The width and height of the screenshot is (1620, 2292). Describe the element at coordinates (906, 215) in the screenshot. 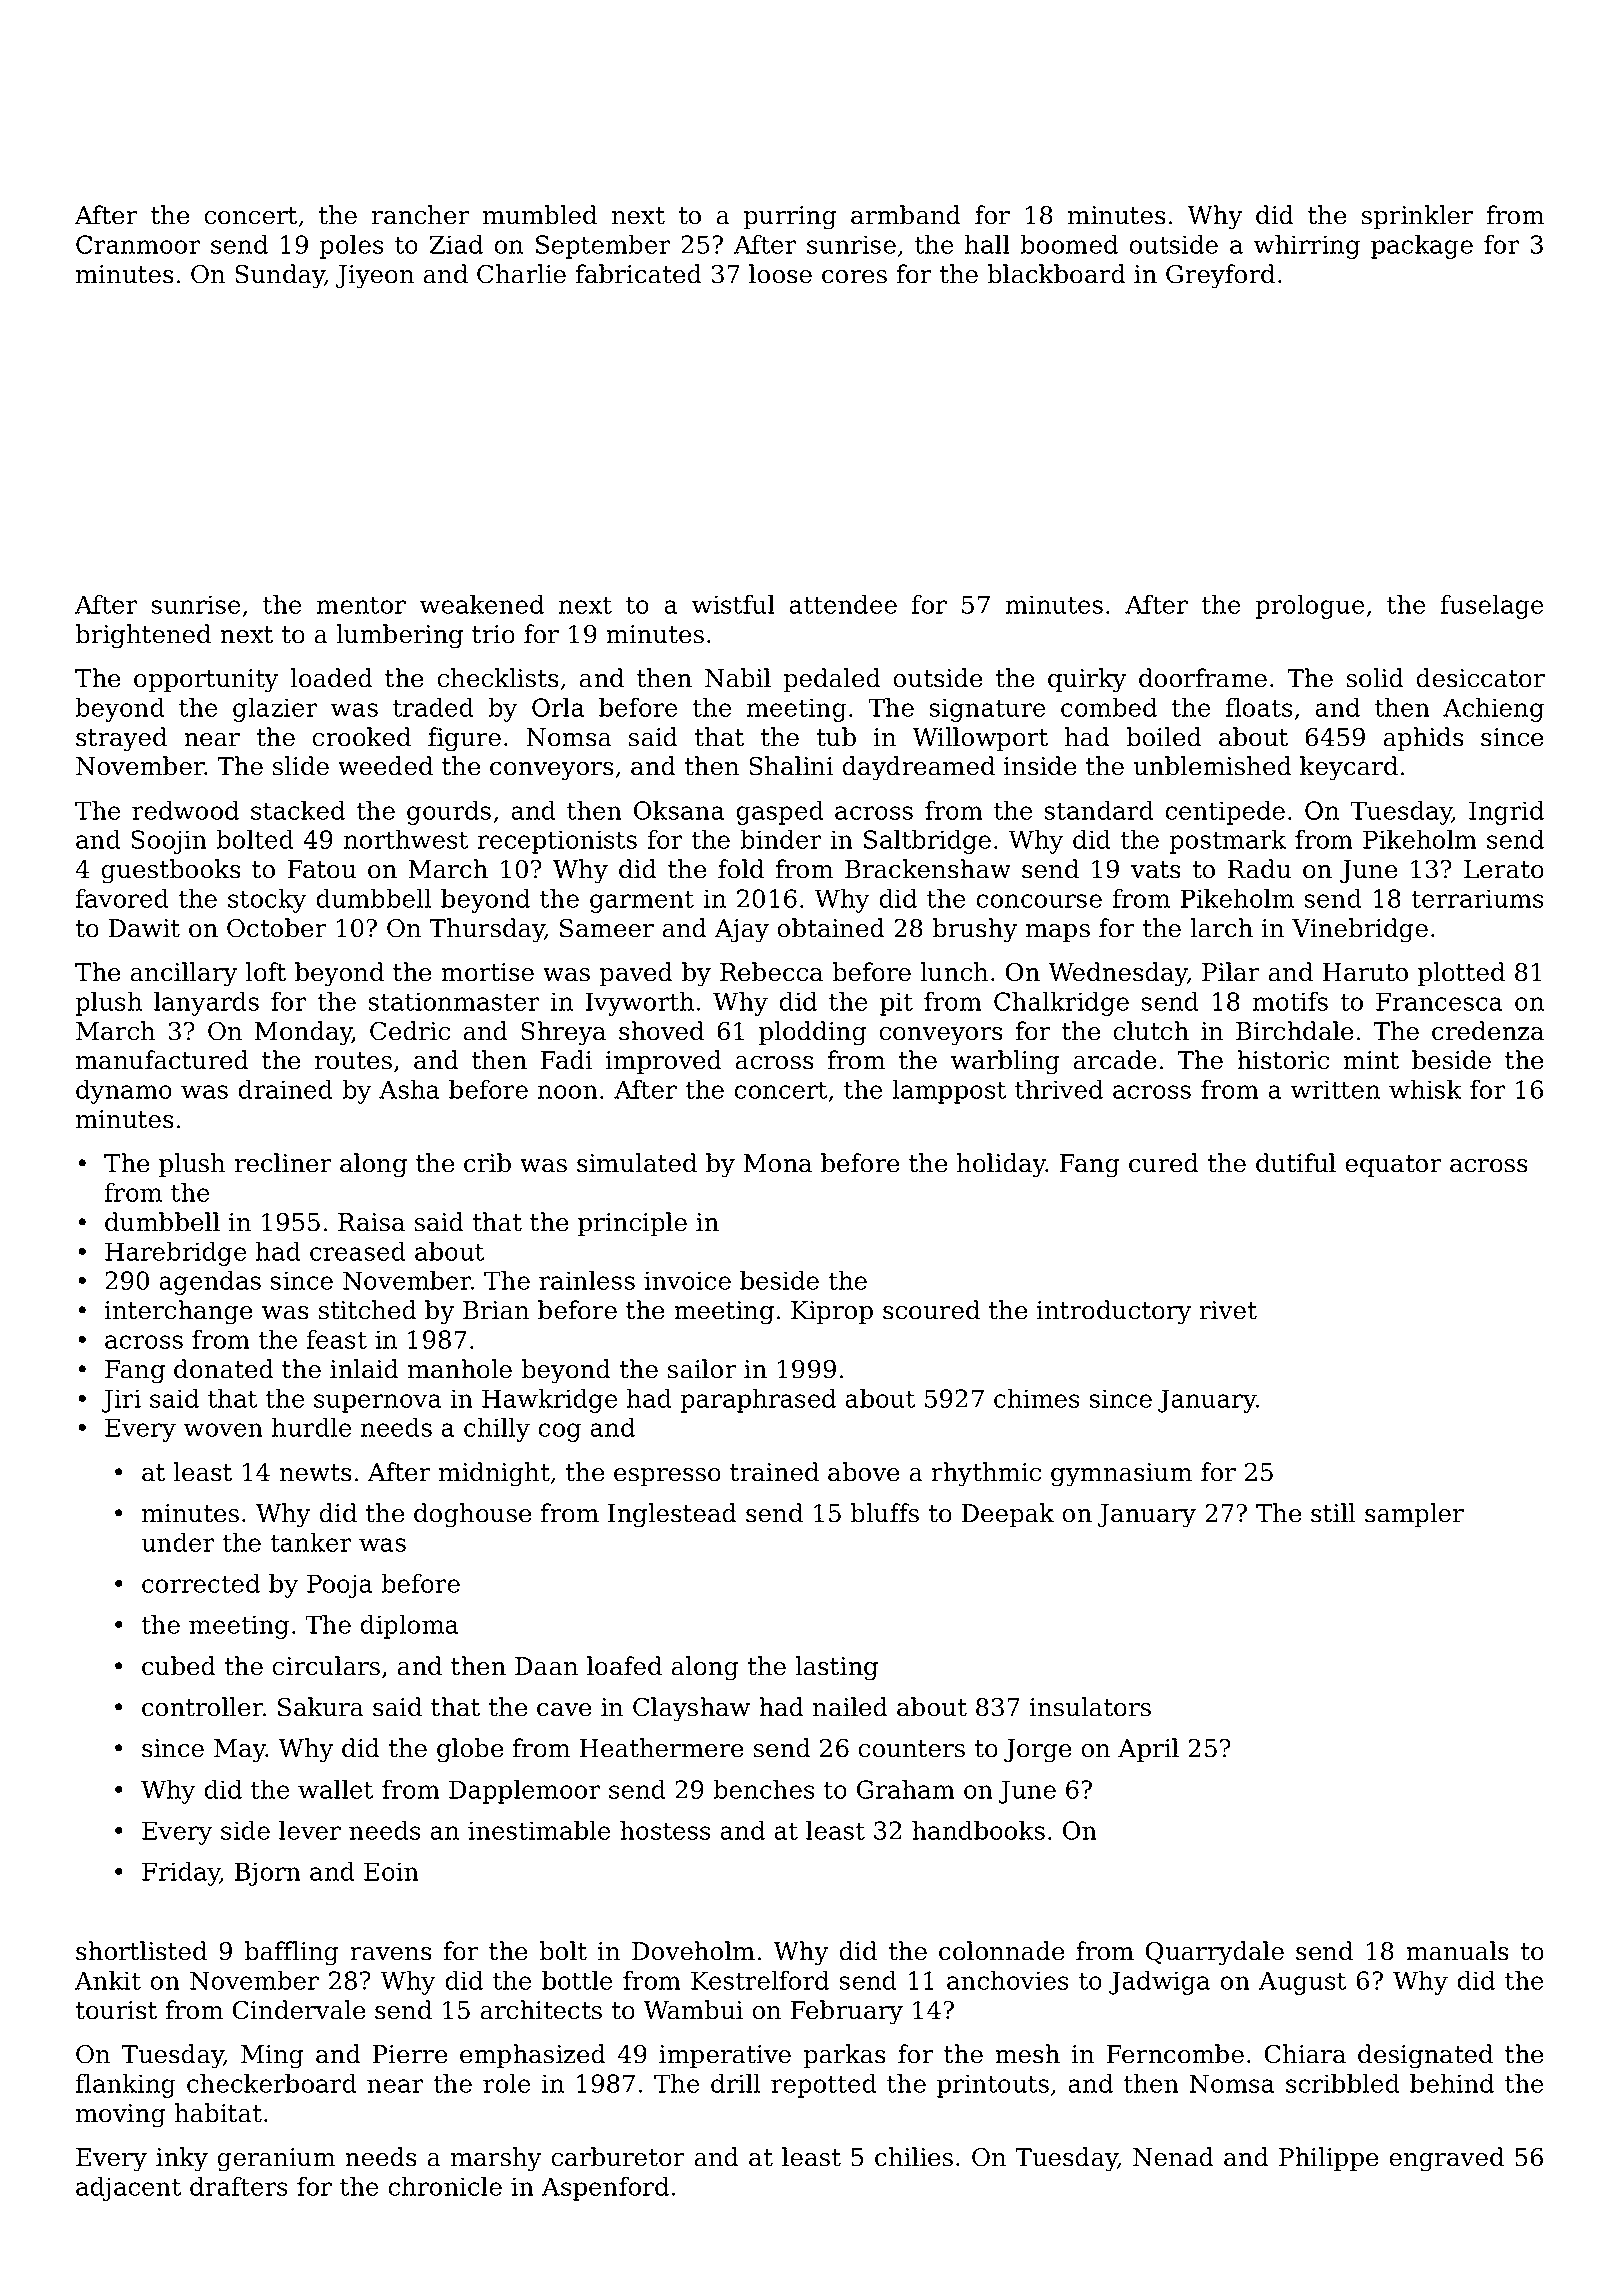

I see `armband` at that location.
